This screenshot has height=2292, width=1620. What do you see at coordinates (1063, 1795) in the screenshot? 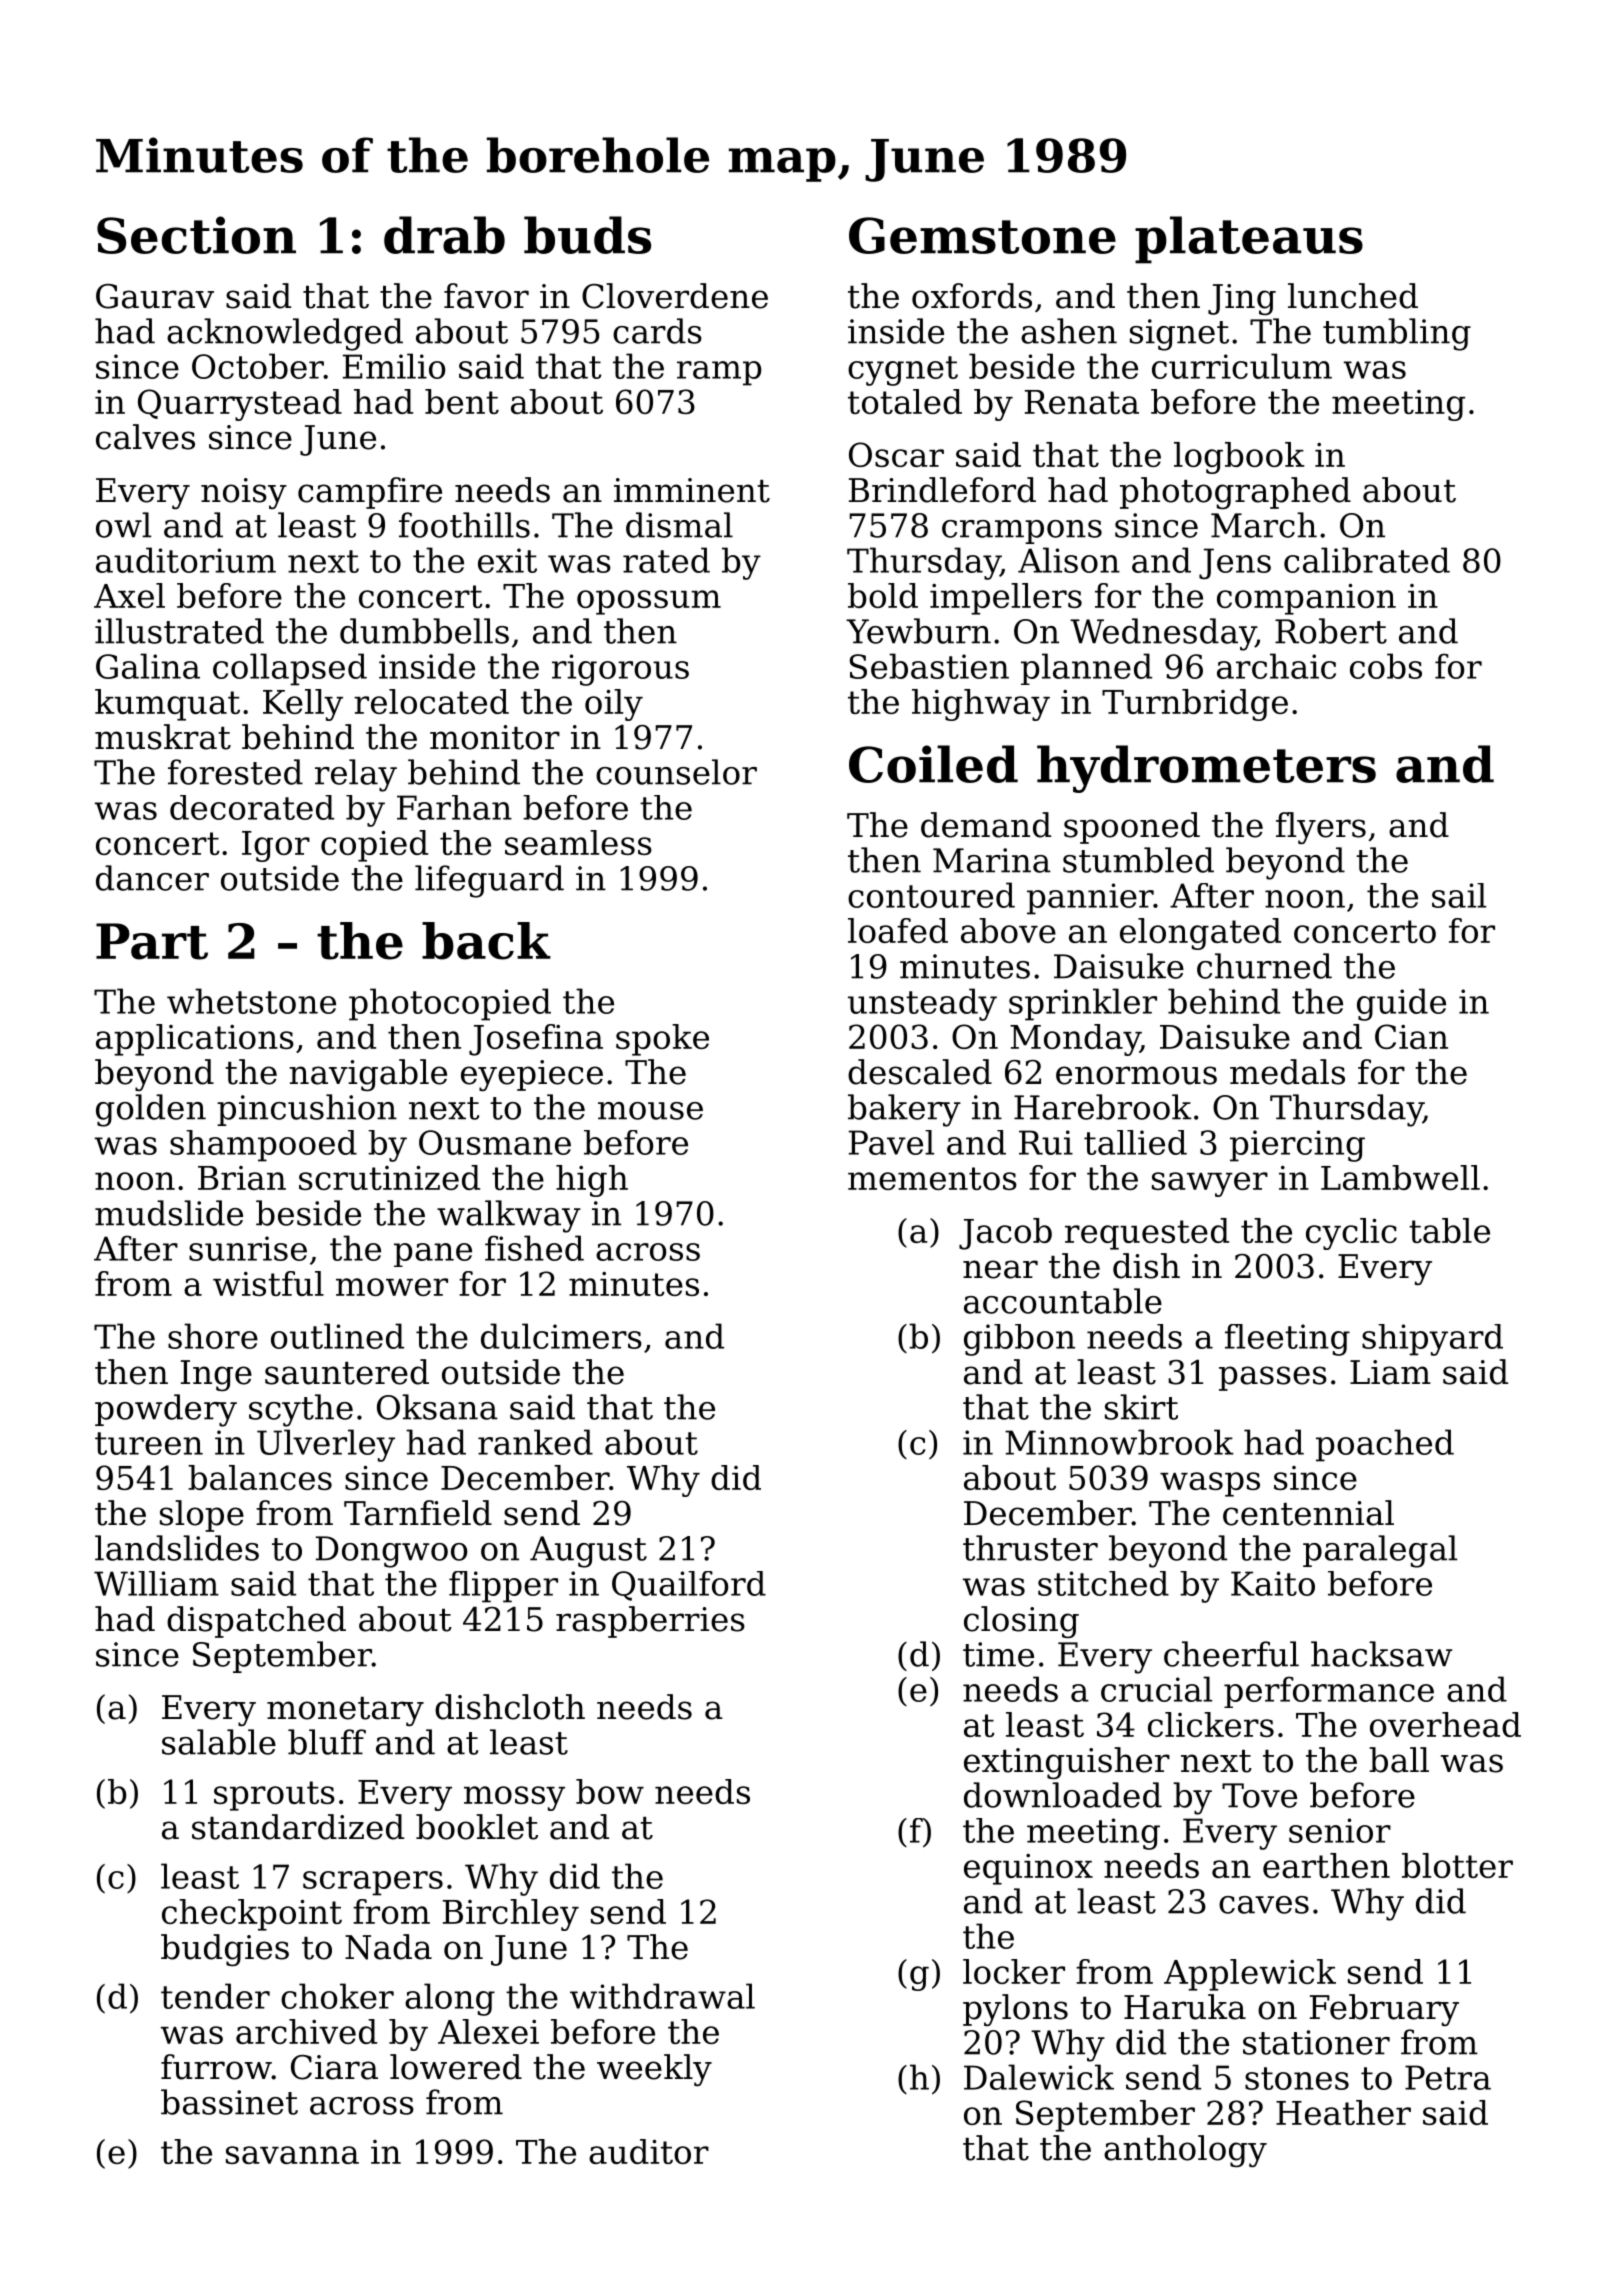
I see `downloaded` at bounding box center [1063, 1795].
